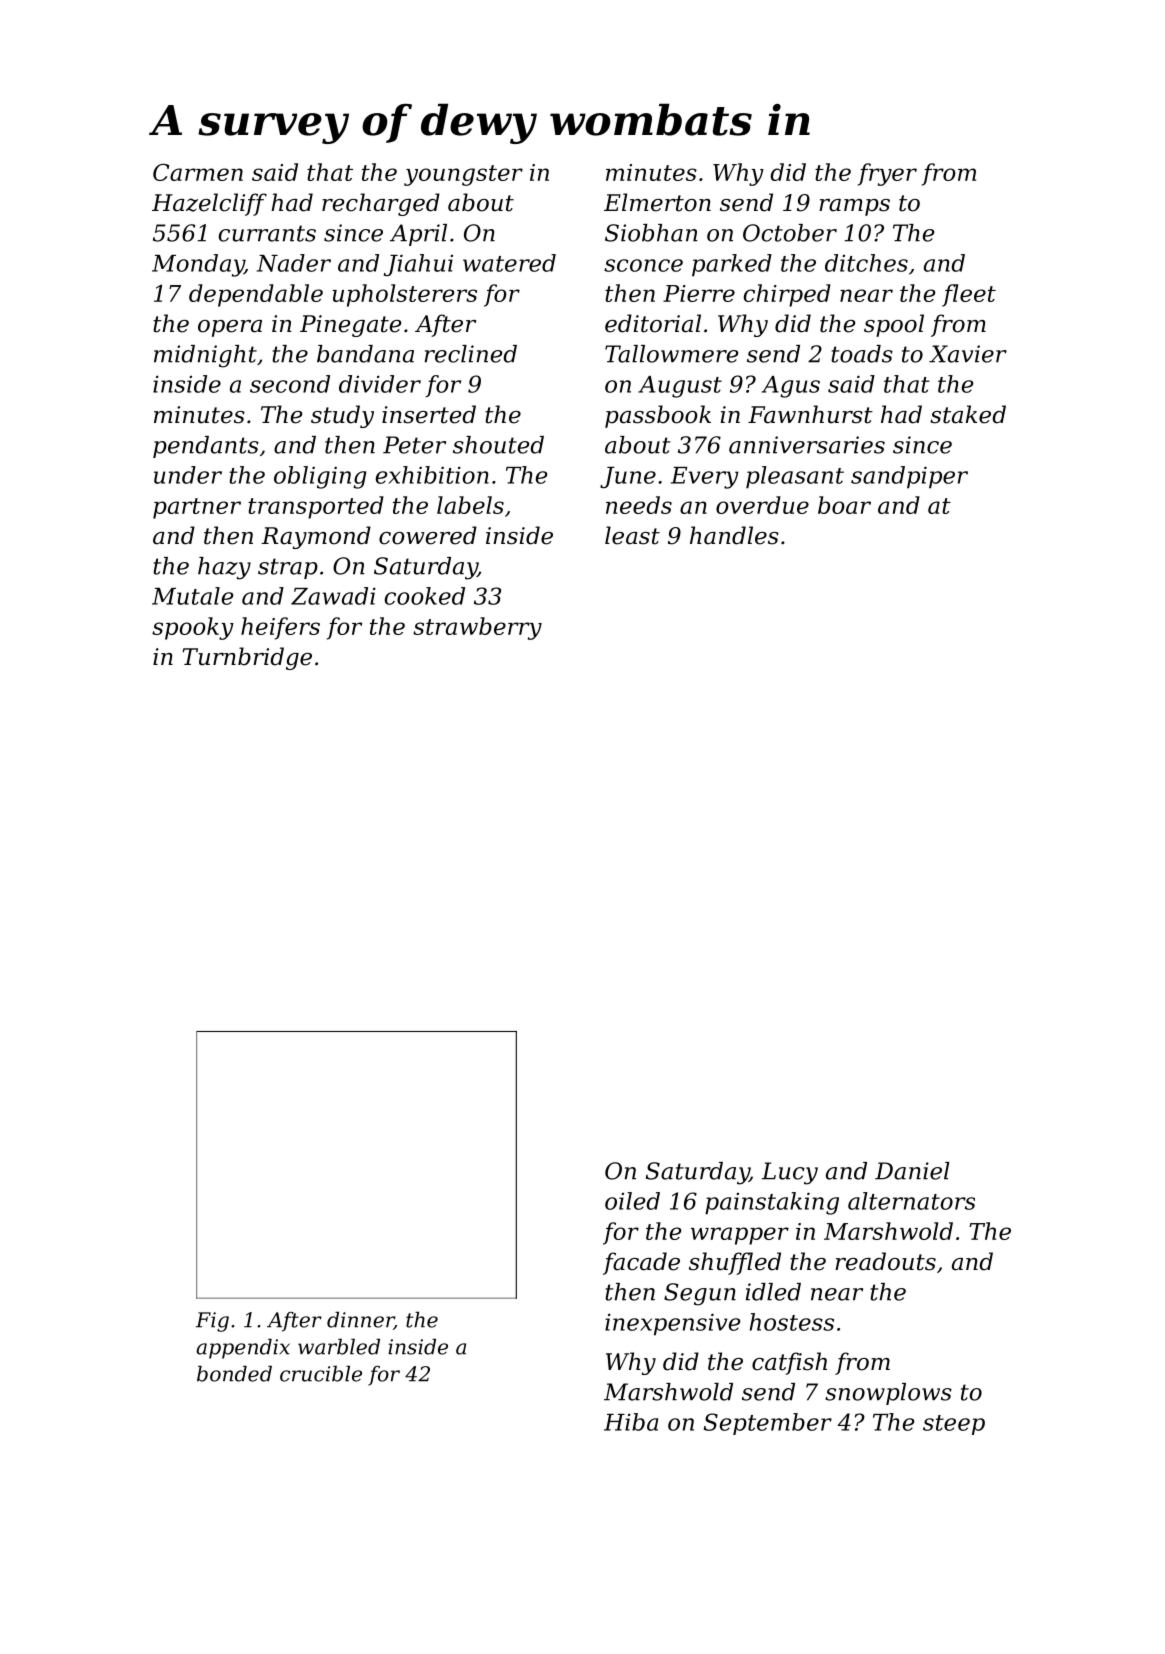  Describe the element at coordinates (477, 628) in the page. I see `strawberry` at that location.
